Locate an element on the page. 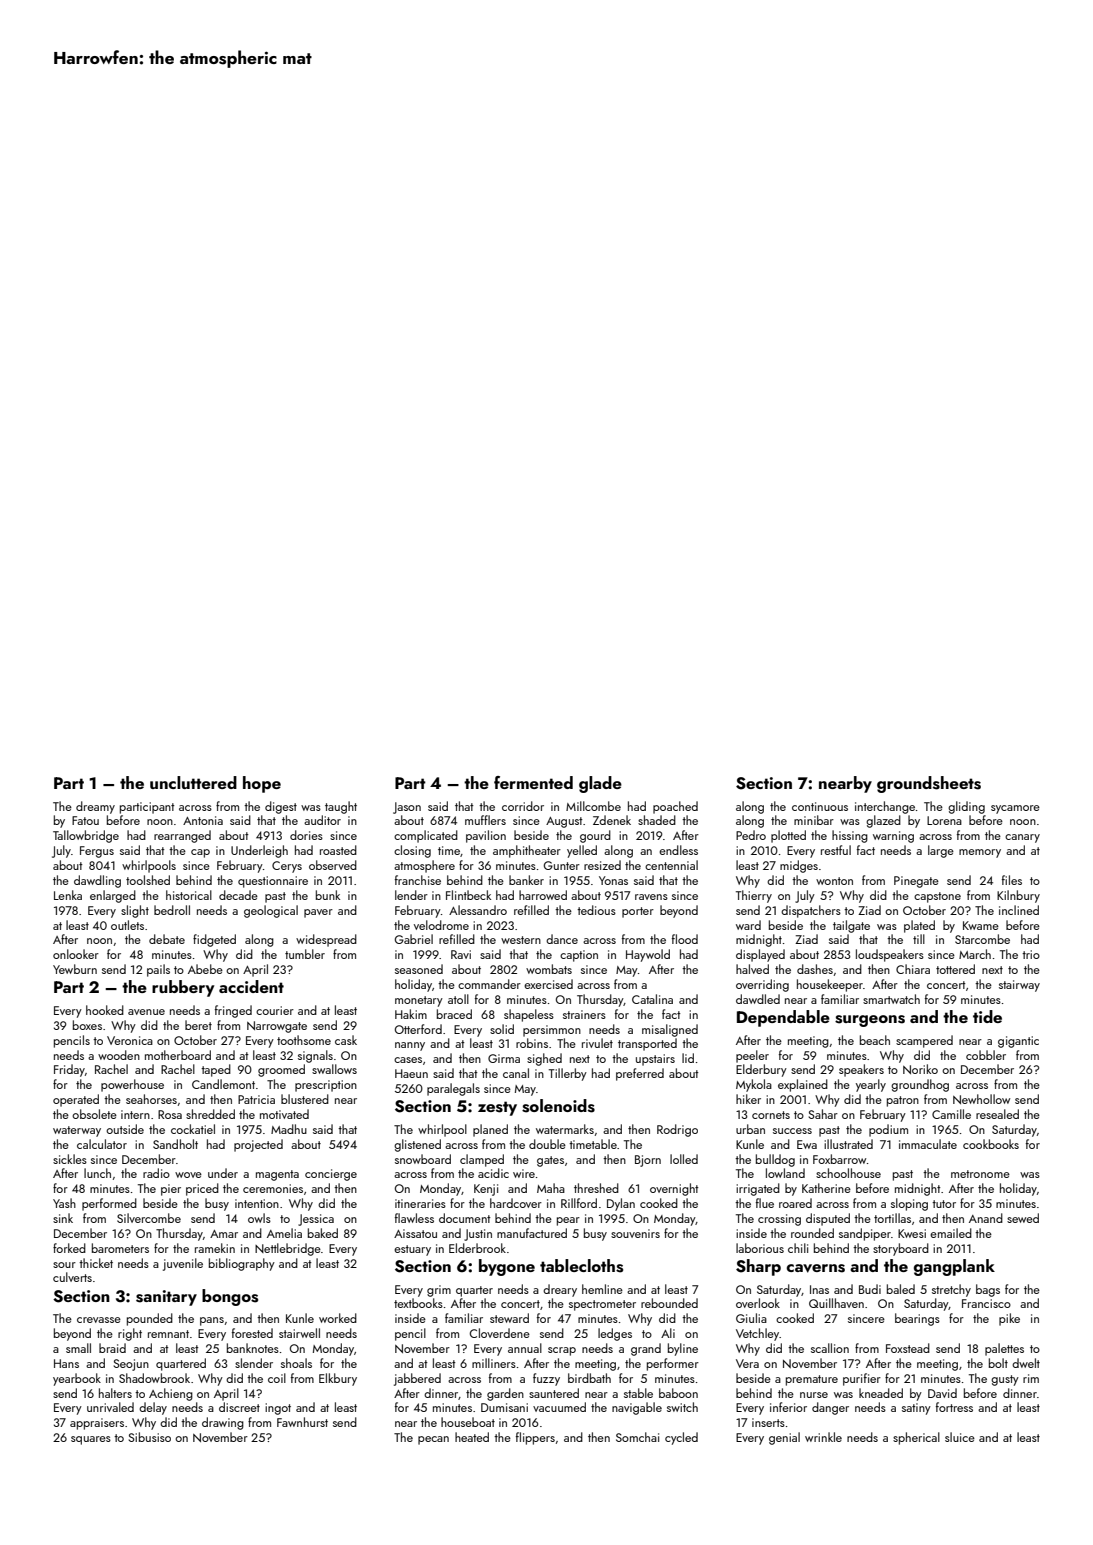 The width and height of the page is (1093, 1545). Silvercombe is located at coordinates (149, 1218).
